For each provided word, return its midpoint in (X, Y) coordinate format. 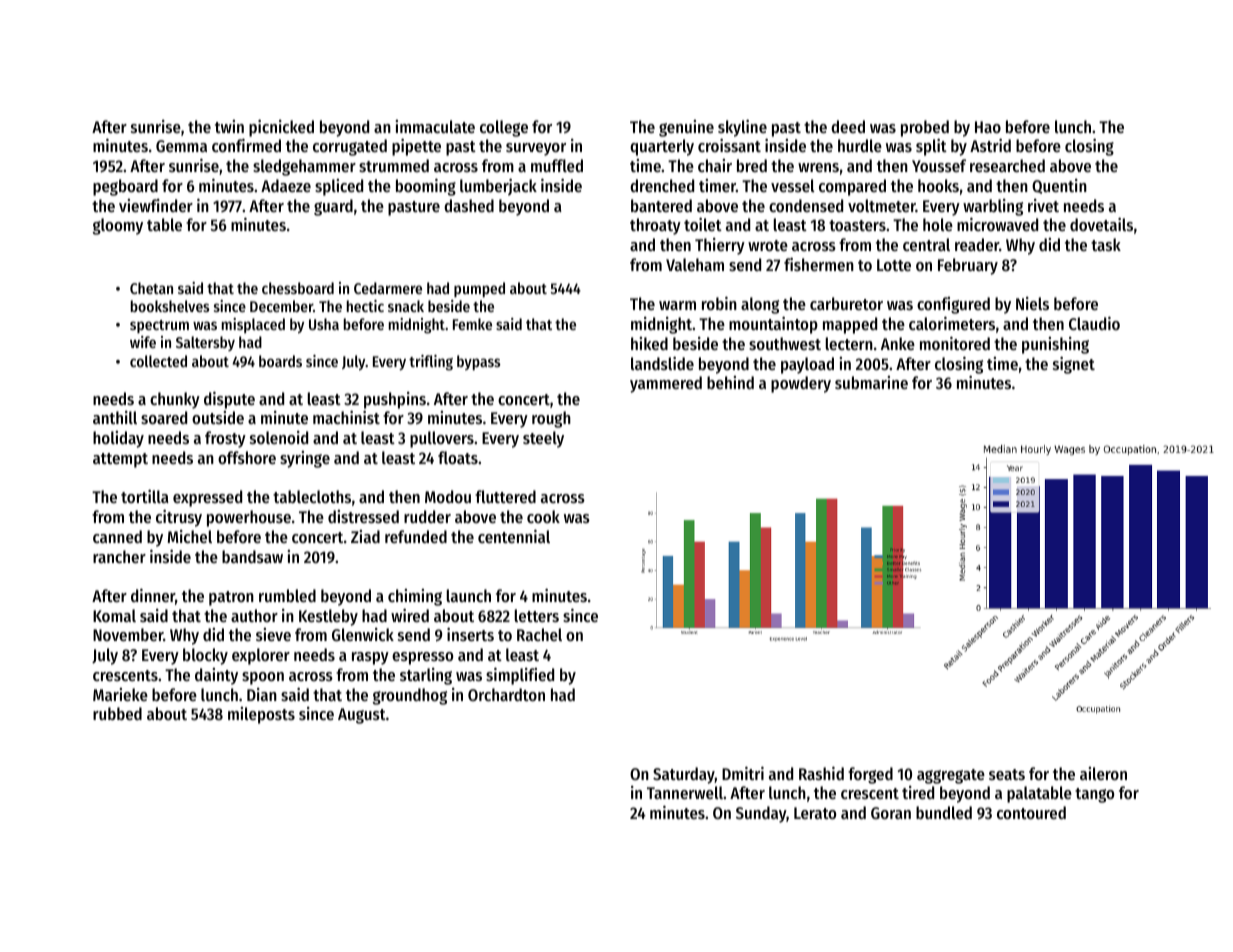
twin (229, 126)
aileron (1103, 773)
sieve (273, 634)
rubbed (117, 713)
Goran (891, 813)
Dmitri (743, 773)
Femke (472, 324)
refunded (416, 536)
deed (848, 126)
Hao (988, 127)
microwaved (997, 224)
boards (280, 361)
